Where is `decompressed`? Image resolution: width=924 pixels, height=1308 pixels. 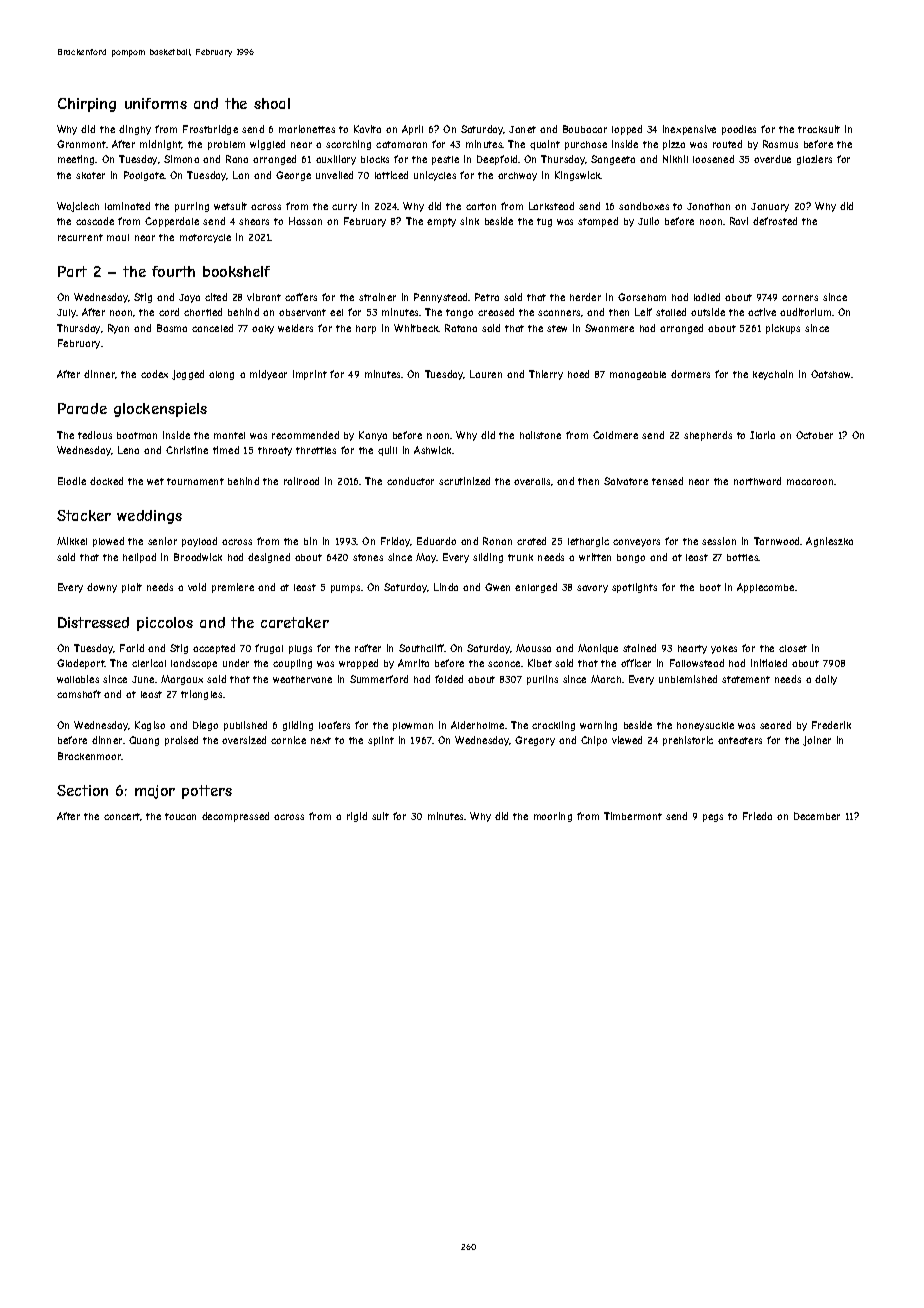 decompressed is located at coordinates (235, 817).
